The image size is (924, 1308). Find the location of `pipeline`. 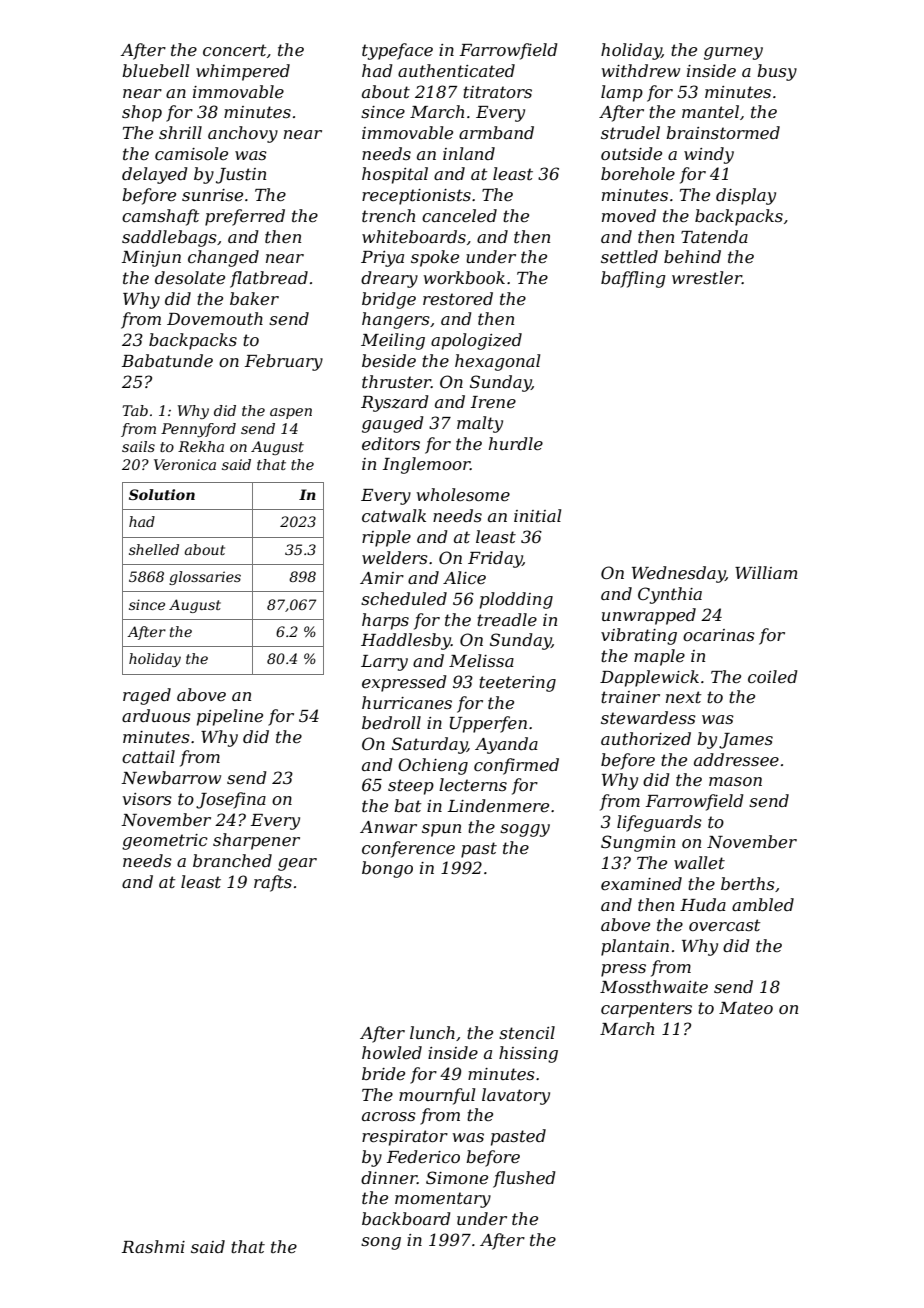

pipeline is located at coordinates (230, 717).
